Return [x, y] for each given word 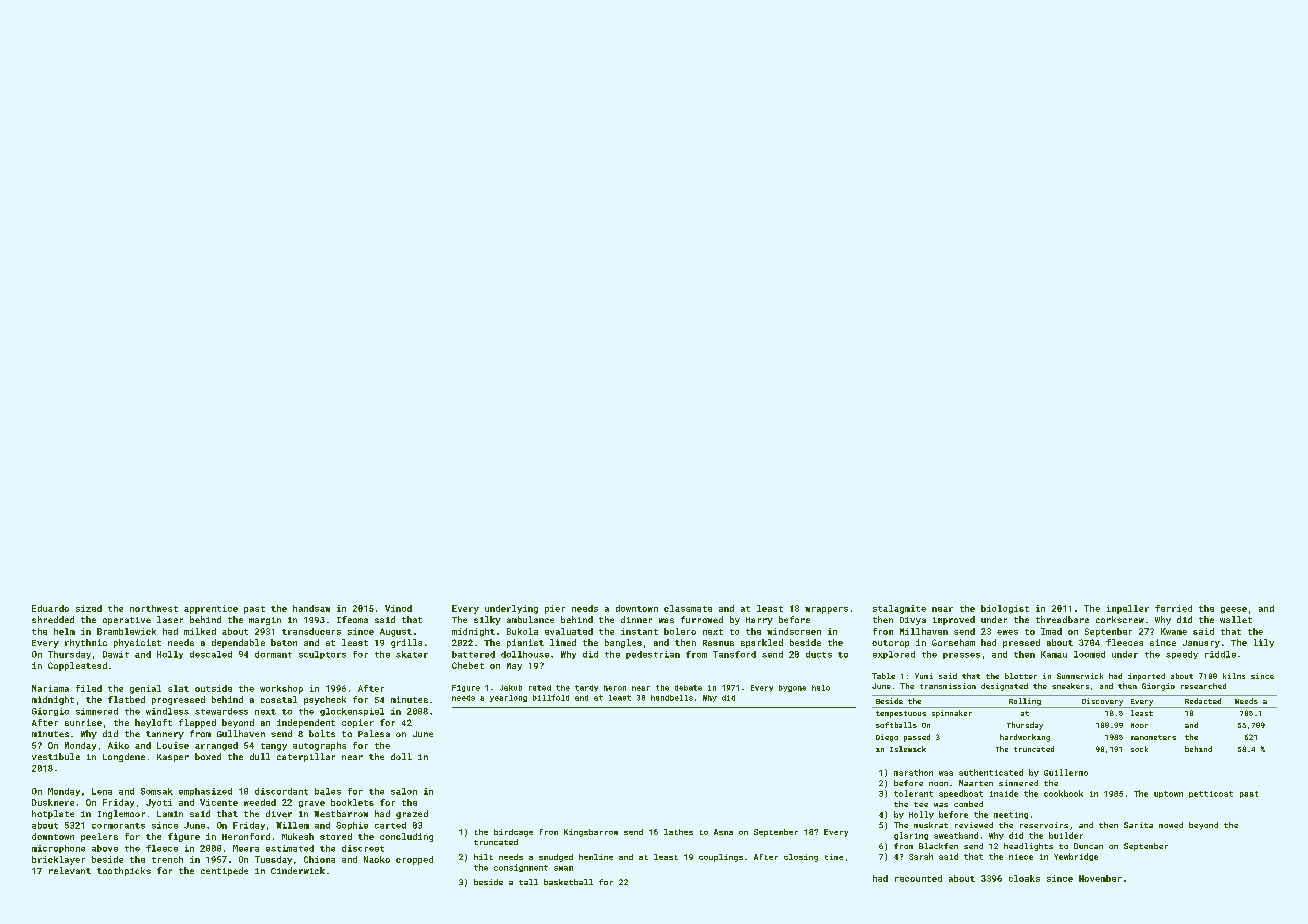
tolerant [913, 793]
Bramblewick [126, 631]
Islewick [908, 749]
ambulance [530, 619]
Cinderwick [298, 870]
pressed [1021, 643]
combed [968, 804]
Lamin [170, 814]
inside [1004, 793]
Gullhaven [241, 733]
